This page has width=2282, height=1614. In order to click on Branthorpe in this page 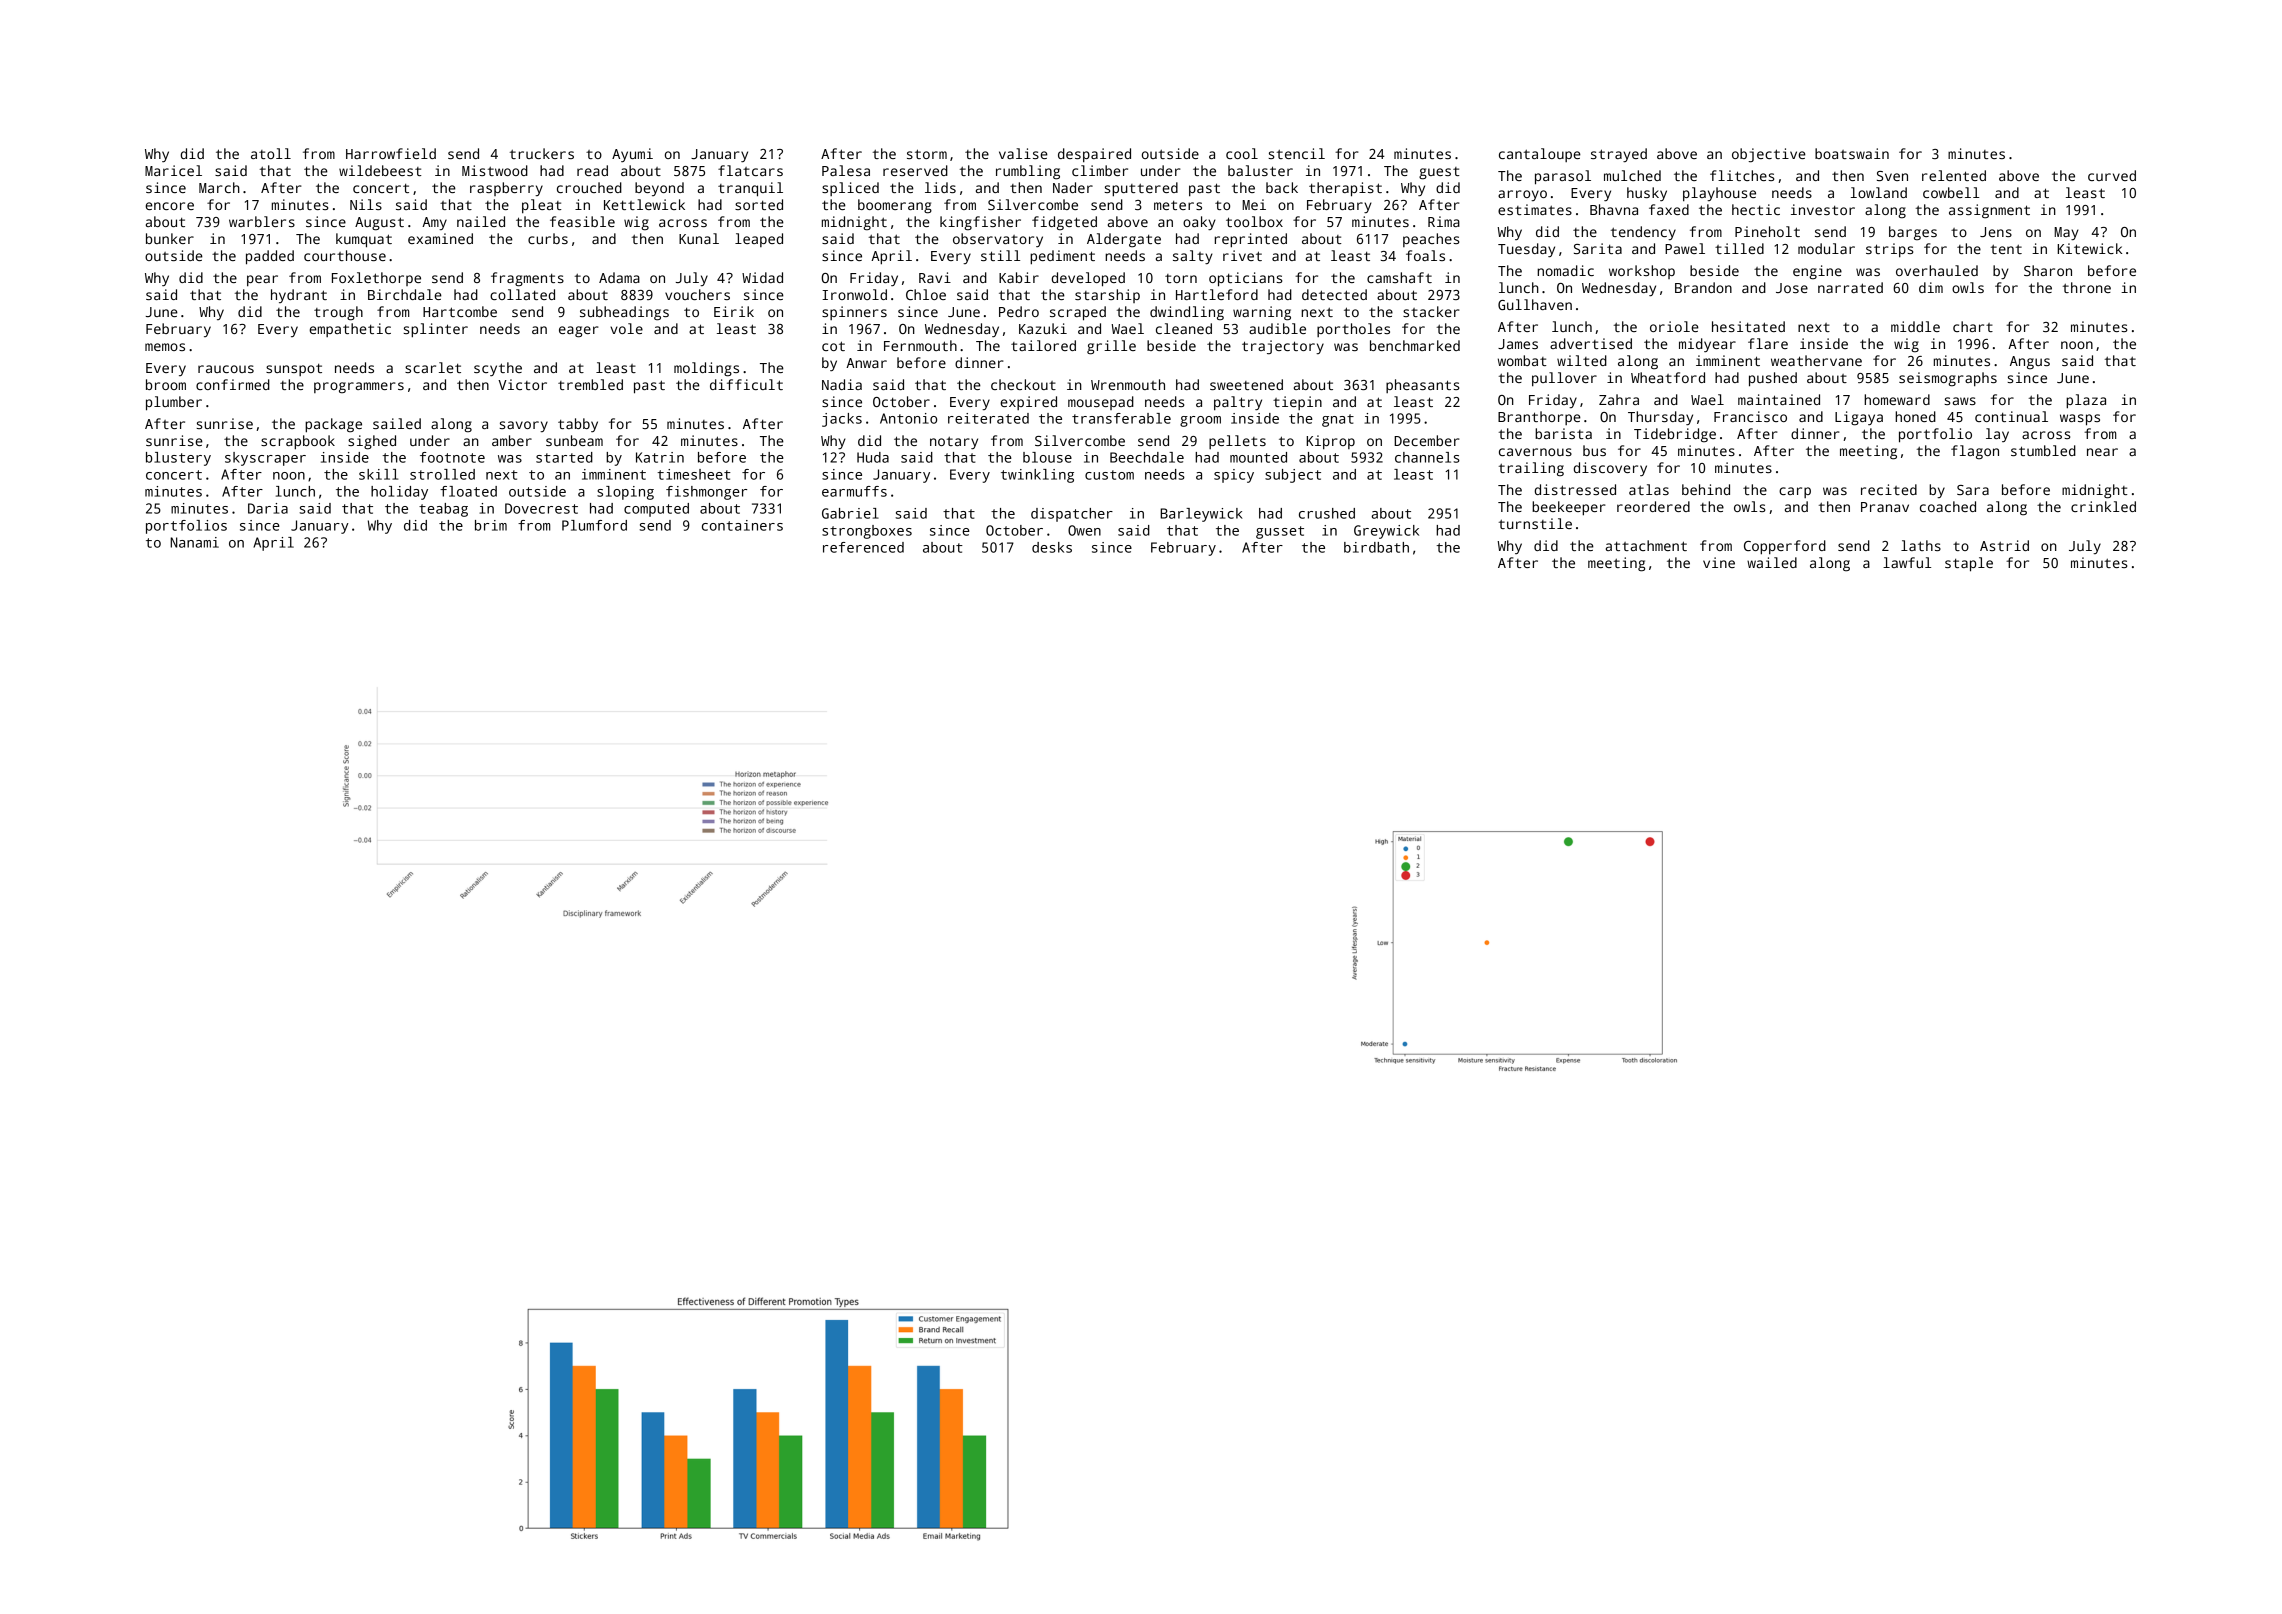, I will do `click(1539, 418)`.
